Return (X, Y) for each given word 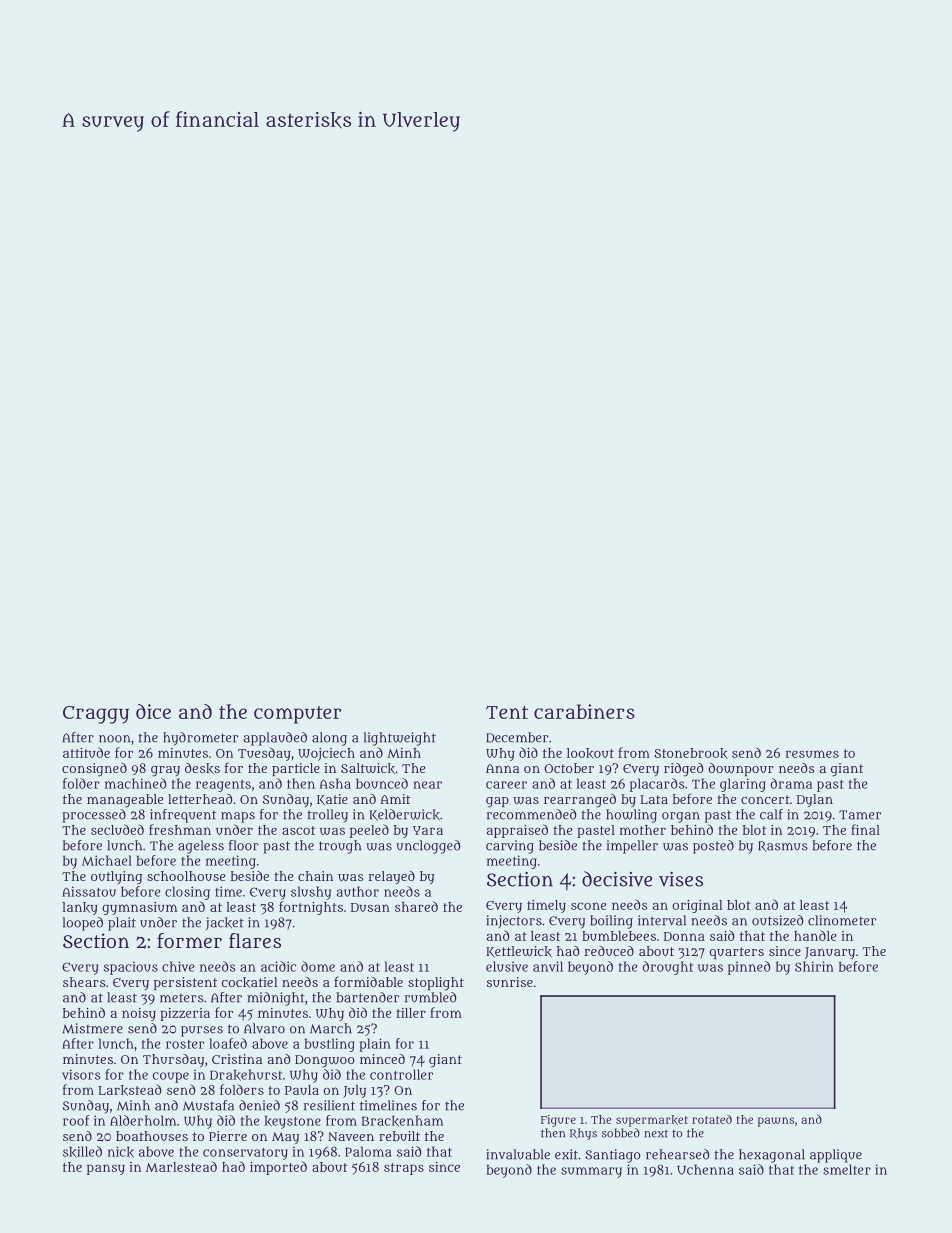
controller (401, 1074)
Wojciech (326, 754)
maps (238, 817)
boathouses (152, 1136)
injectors (514, 921)
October (569, 768)
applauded (275, 739)
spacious (131, 968)
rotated (712, 1119)
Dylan (815, 800)
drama (791, 783)
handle (815, 935)
